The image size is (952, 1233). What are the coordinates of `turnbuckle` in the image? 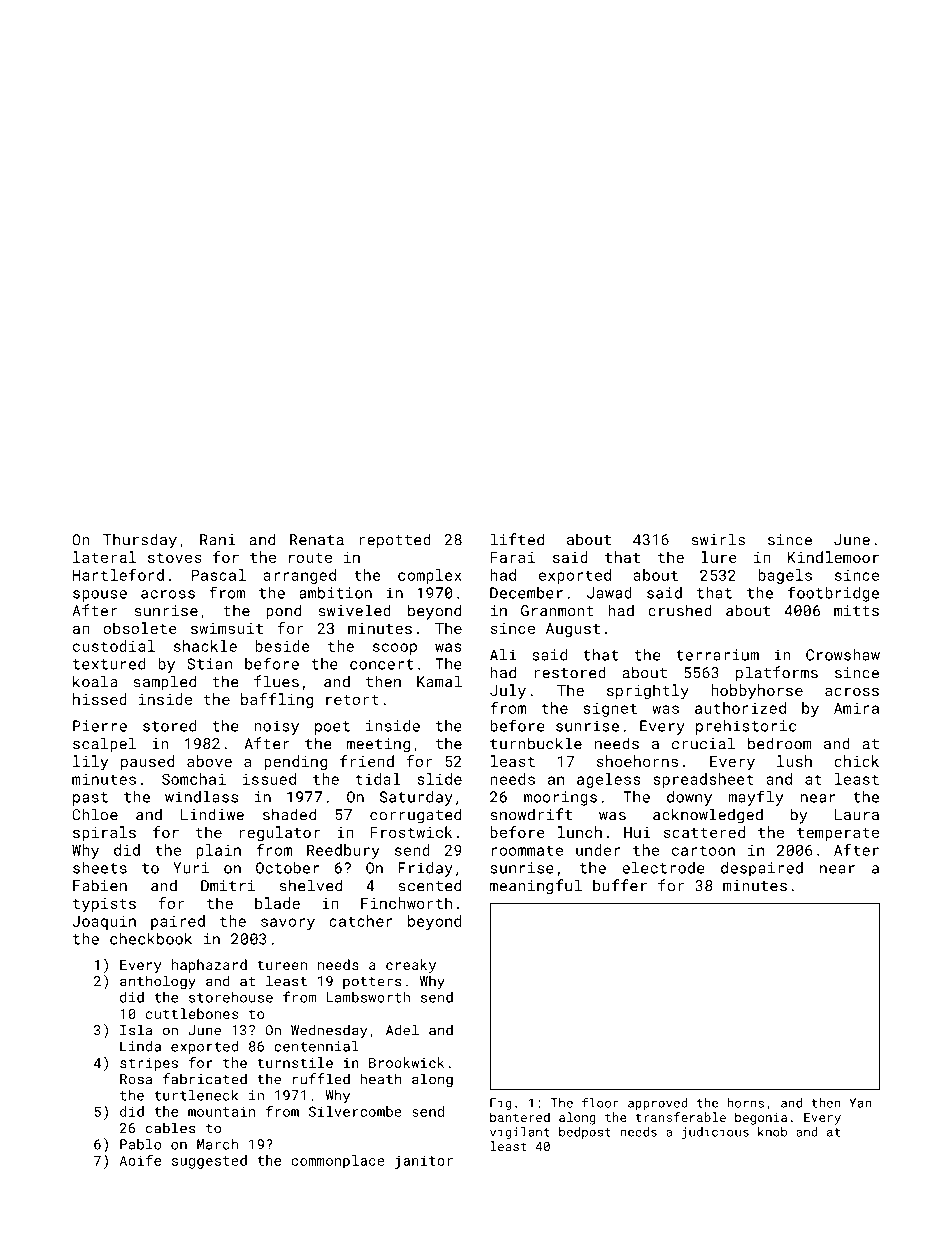 It's located at (536, 743).
